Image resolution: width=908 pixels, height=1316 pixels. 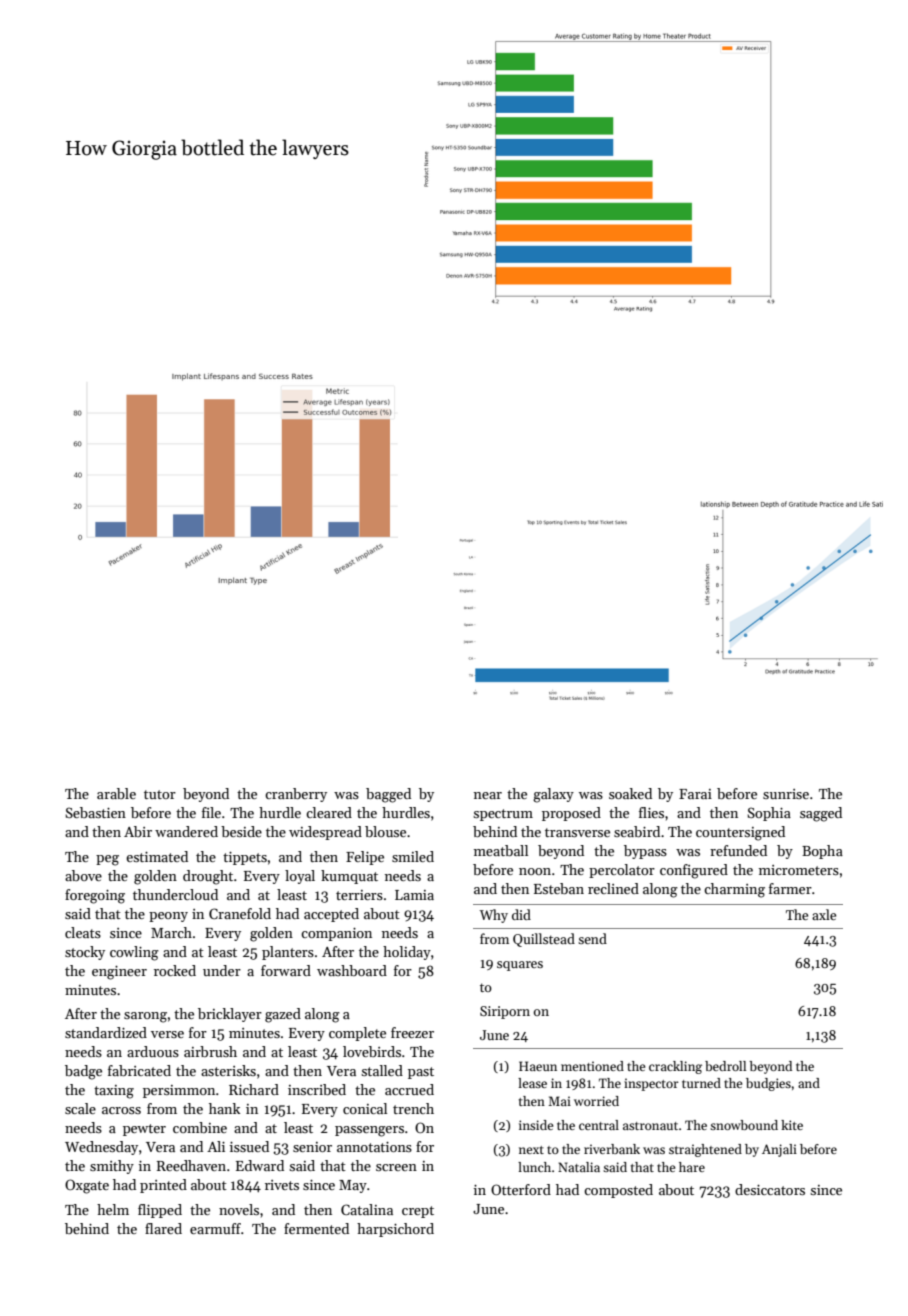 I want to click on micrometers, so click(x=799, y=870).
